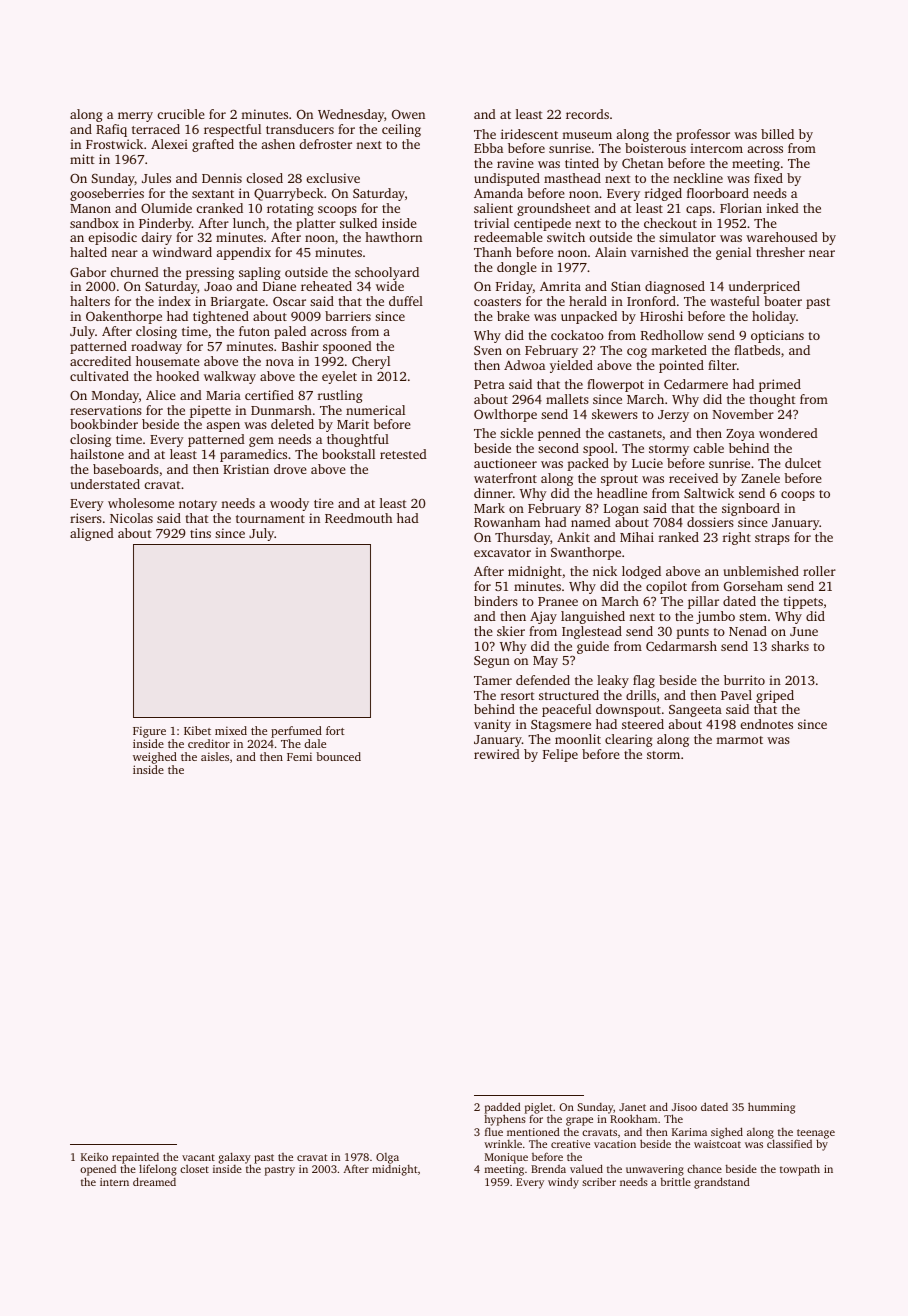  What do you see at coordinates (819, 571) in the image?
I see `roller` at bounding box center [819, 571].
